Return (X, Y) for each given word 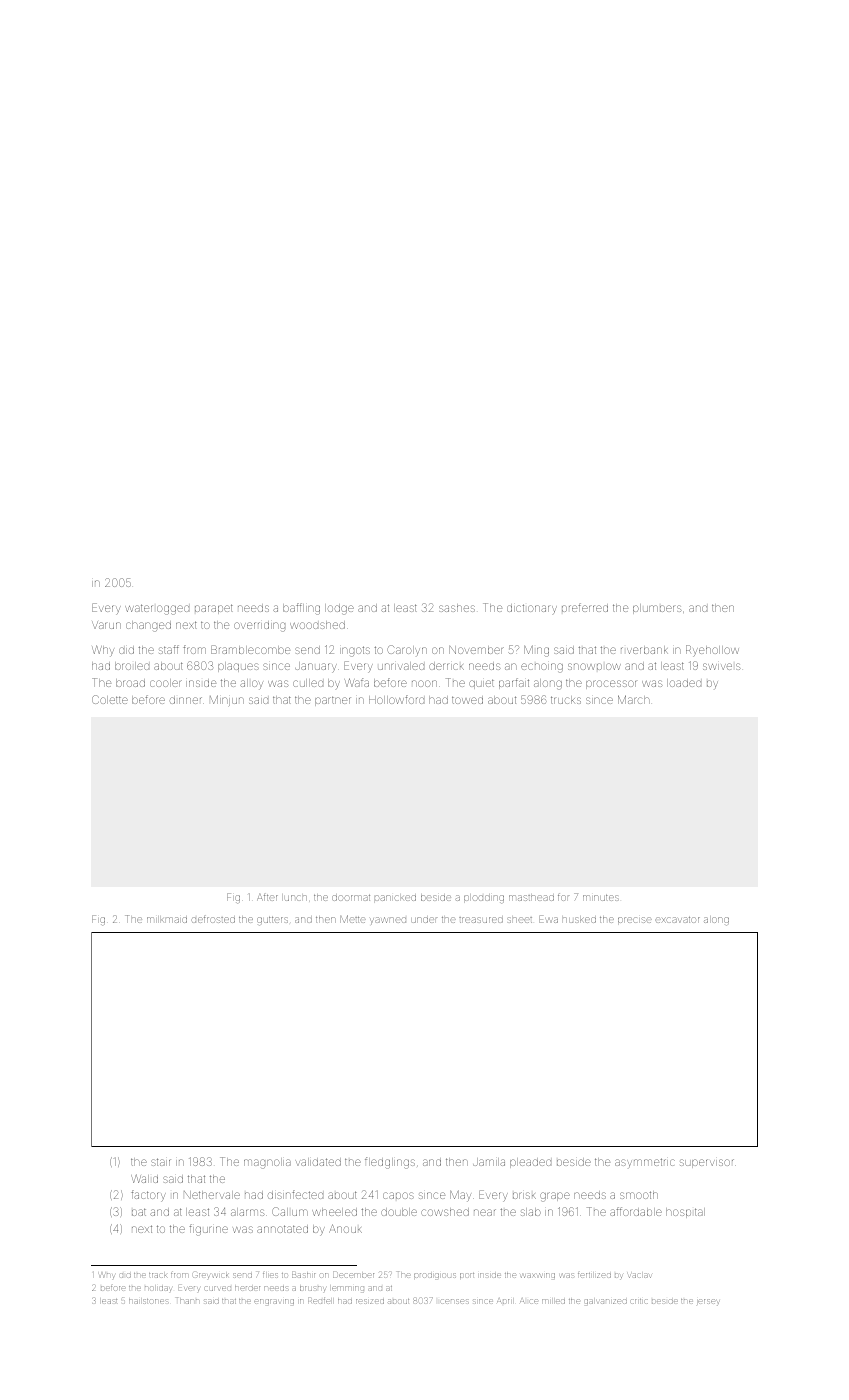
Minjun (227, 700)
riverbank (644, 650)
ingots (355, 651)
